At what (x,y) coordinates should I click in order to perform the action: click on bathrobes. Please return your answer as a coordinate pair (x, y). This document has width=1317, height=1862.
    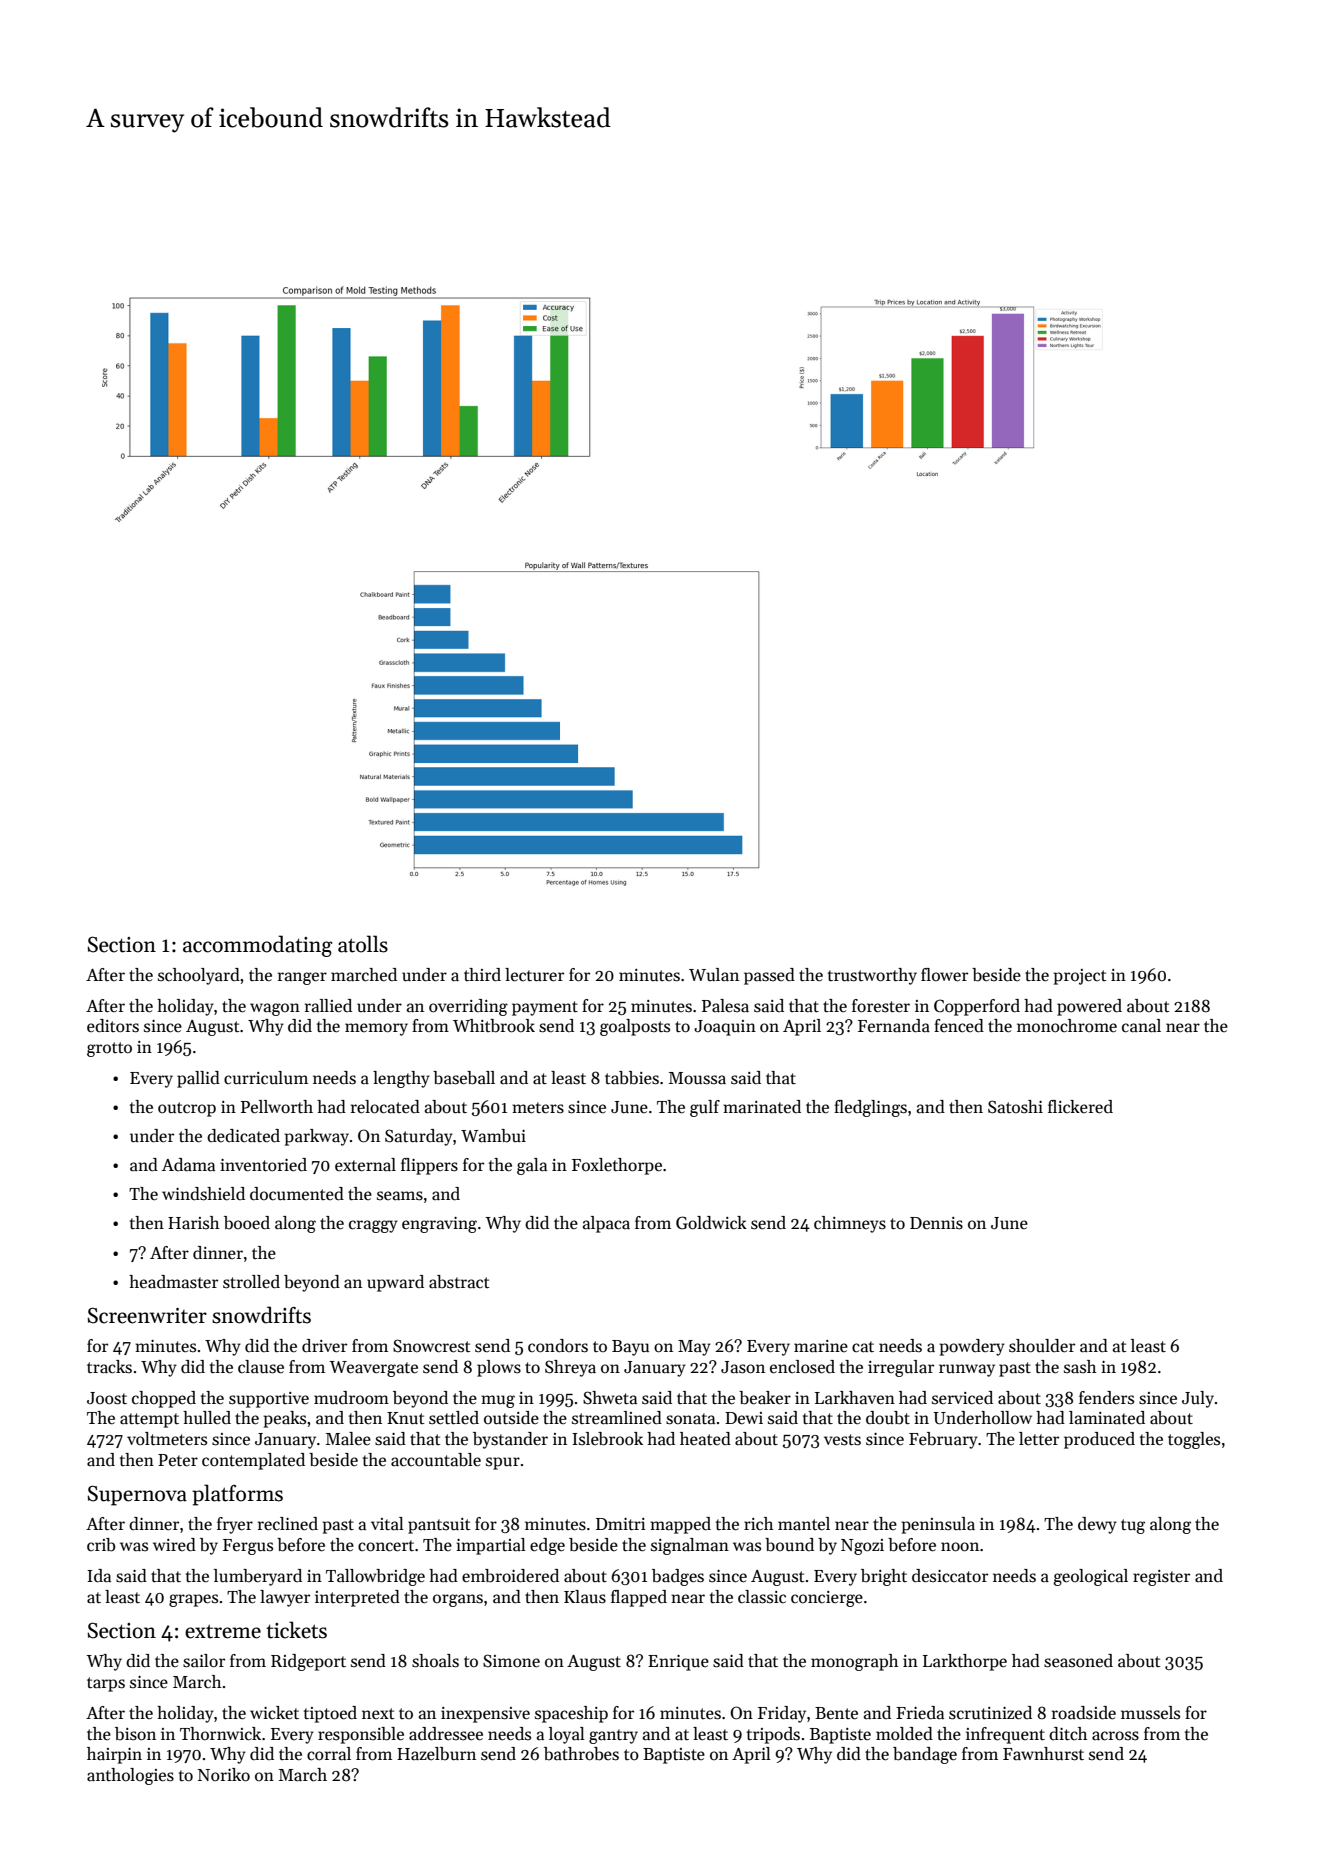
    Looking at the image, I should click on (581, 1754).
